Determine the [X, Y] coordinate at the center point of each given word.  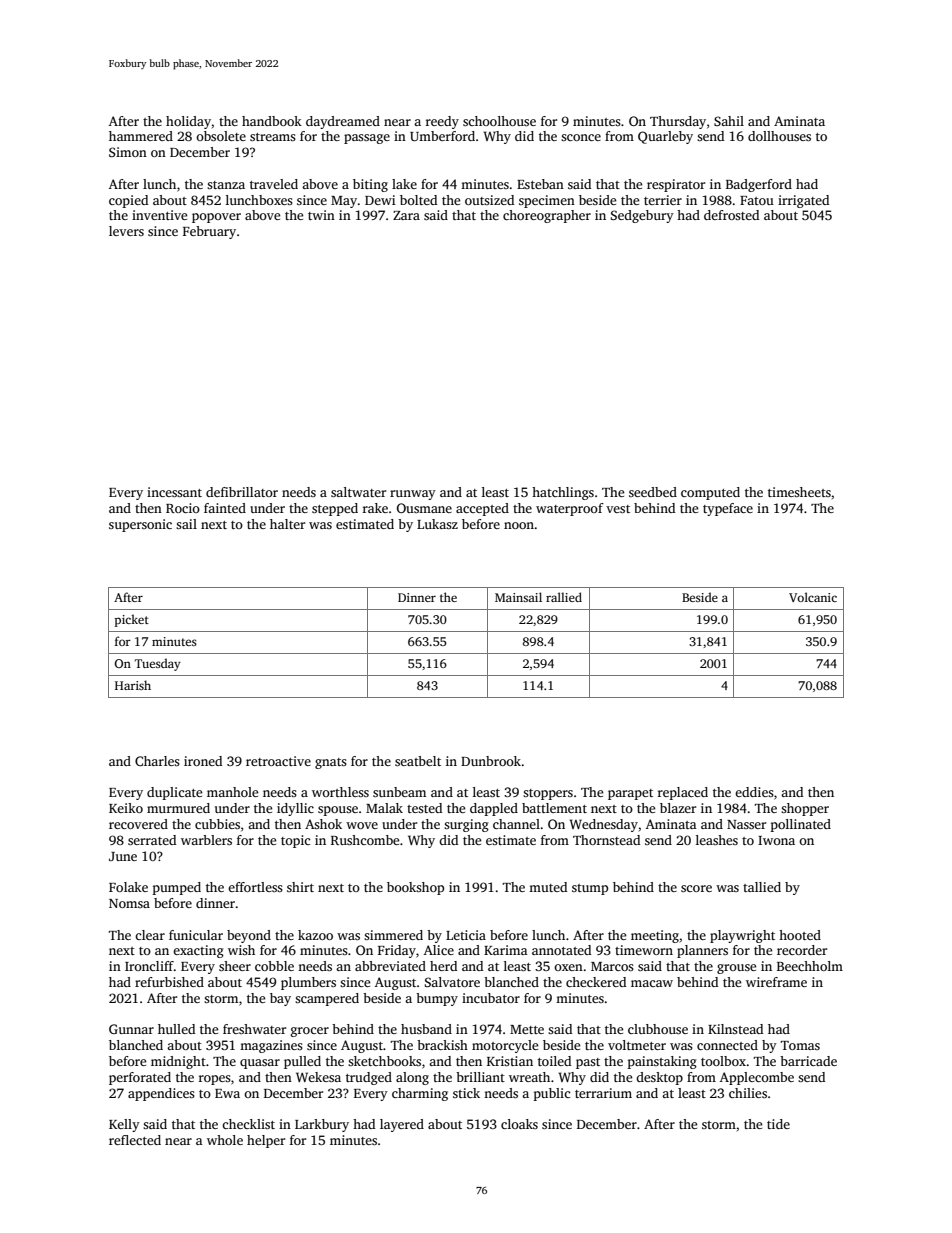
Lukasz [437, 524]
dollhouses [779, 136]
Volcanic [813, 597]
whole [225, 1140]
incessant [174, 492]
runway [413, 495]
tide [778, 1124]
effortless [255, 887]
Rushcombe [365, 840]
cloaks [519, 1124]
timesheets [799, 492]
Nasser [746, 824]
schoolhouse [499, 121]
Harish [133, 685]
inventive [159, 215]
